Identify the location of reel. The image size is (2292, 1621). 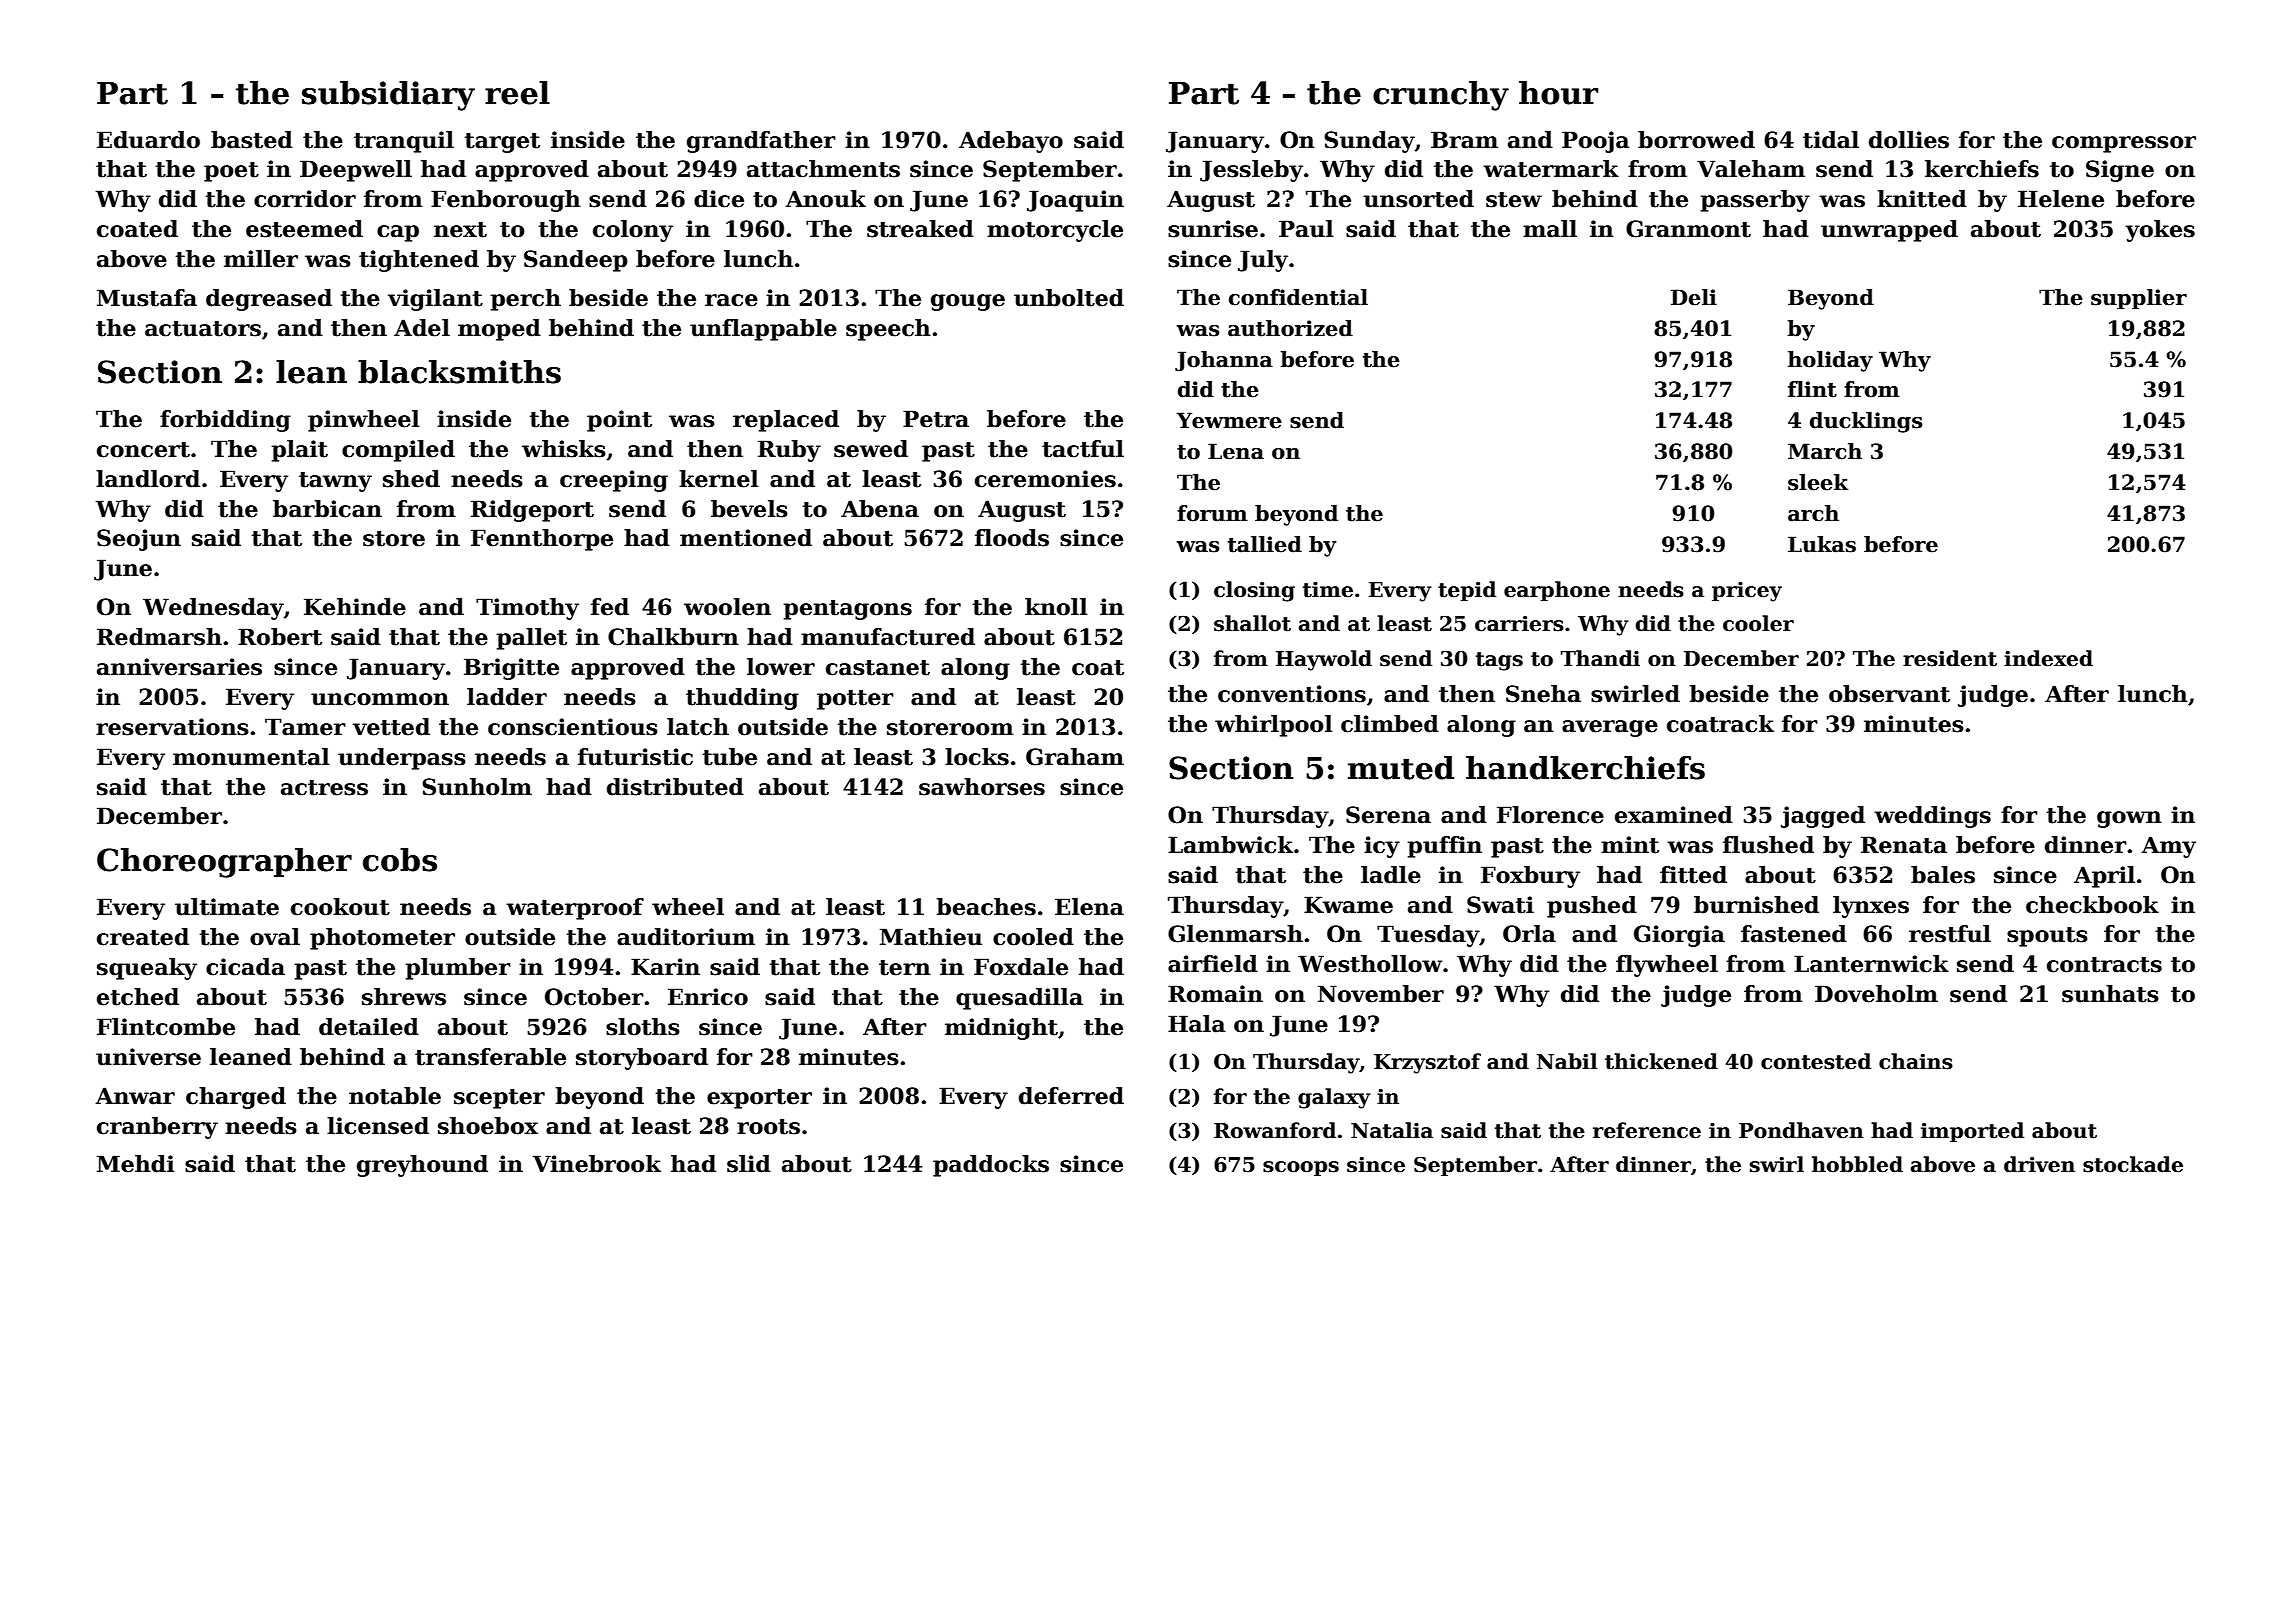
(517, 93).
